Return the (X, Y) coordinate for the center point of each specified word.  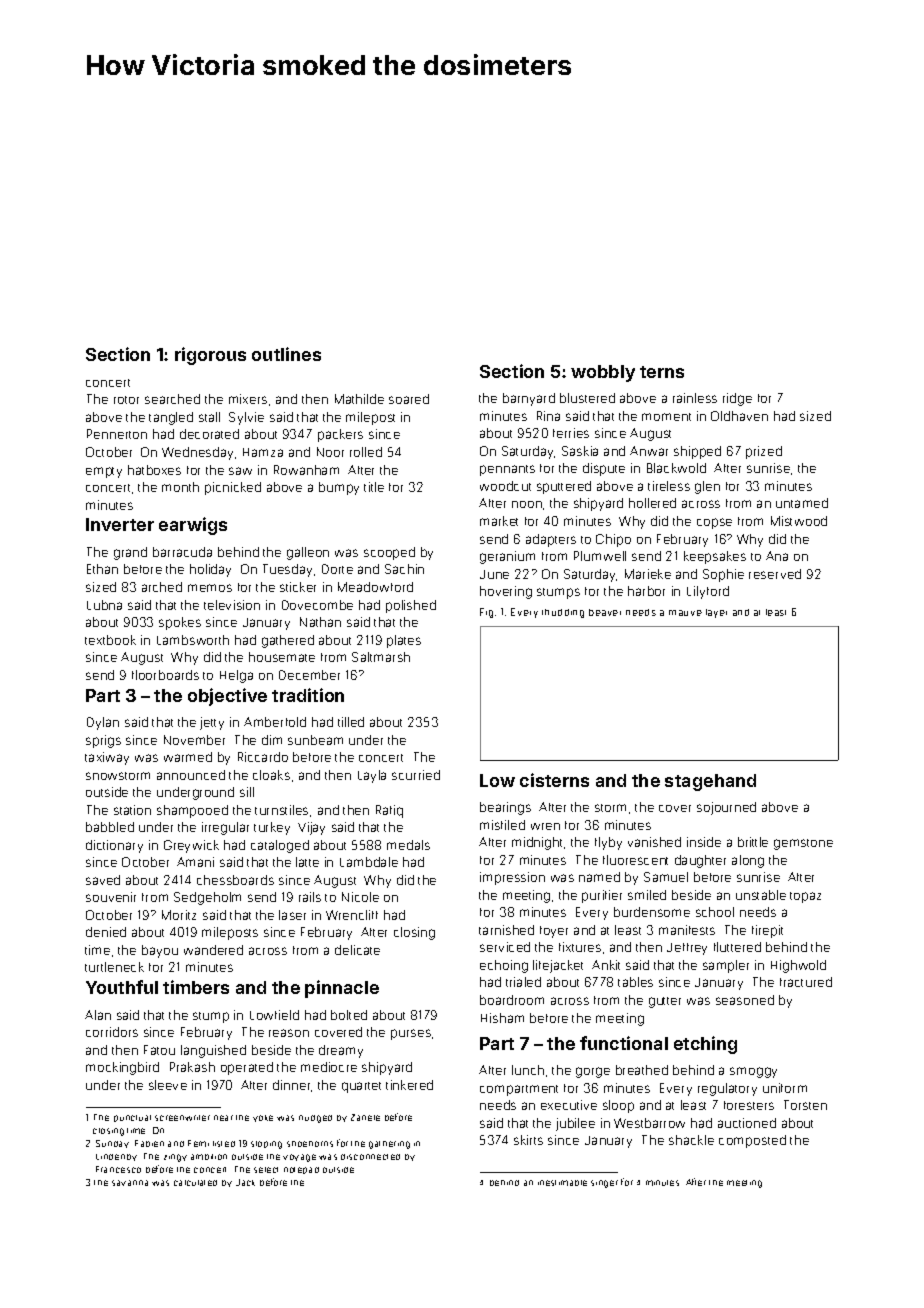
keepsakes (715, 557)
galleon (308, 553)
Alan (98, 1015)
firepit (767, 931)
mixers (248, 399)
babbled (110, 827)
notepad (301, 1170)
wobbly (603, 373)
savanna (130, 1183)
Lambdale (369, 862)
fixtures (580, 947)
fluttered (737, 947)
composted (752, 1141)
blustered (587, 398)
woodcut (505, 486)
